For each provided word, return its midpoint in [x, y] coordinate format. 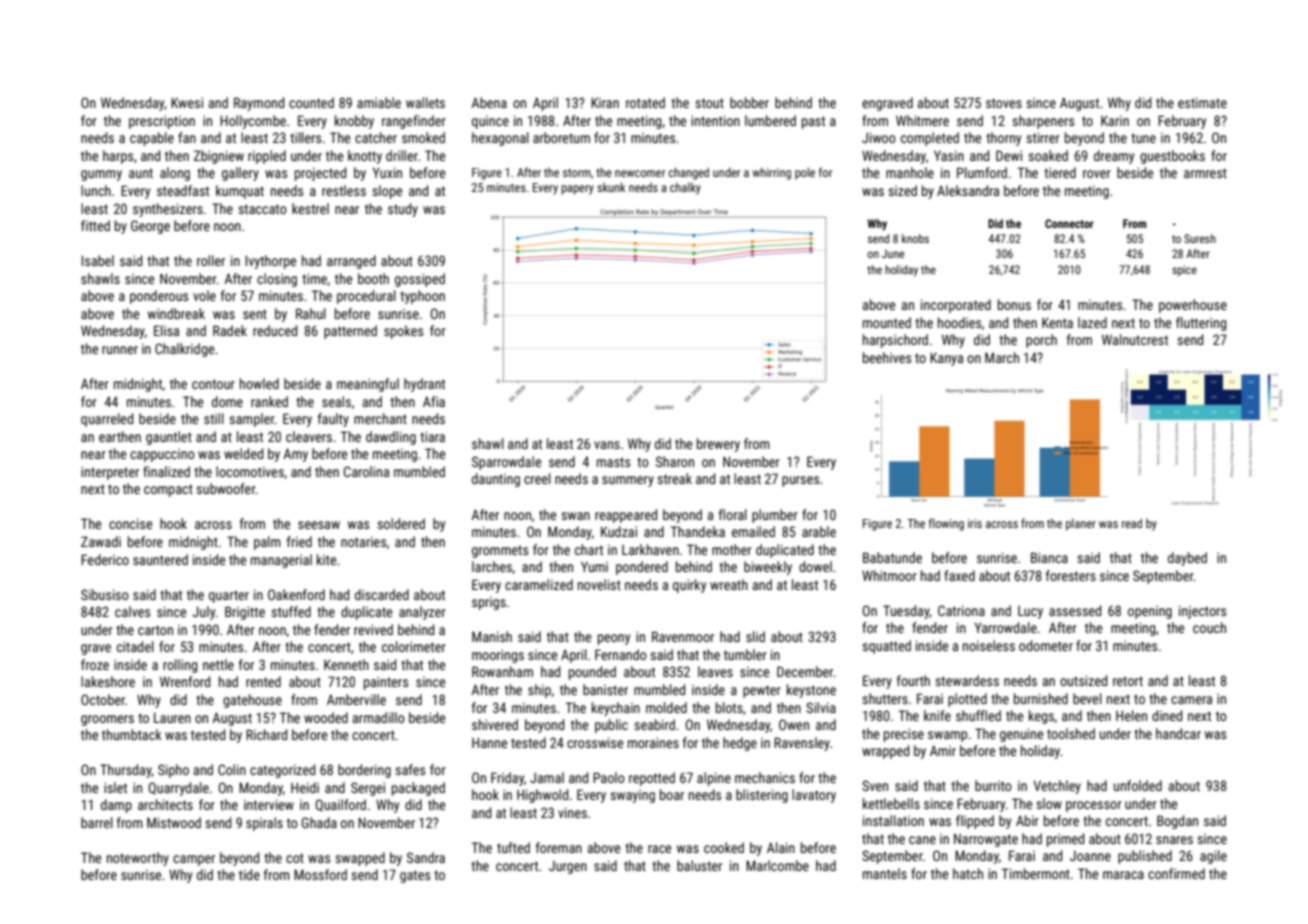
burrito [993, 785]
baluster [699, 865]
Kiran [605, 102]
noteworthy [138, 859]
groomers [107, 720]
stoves [1004, 103]
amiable [379, 102]
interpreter [110, 473]
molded [666, 707]
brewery [718, 445]
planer [1081, 525]
